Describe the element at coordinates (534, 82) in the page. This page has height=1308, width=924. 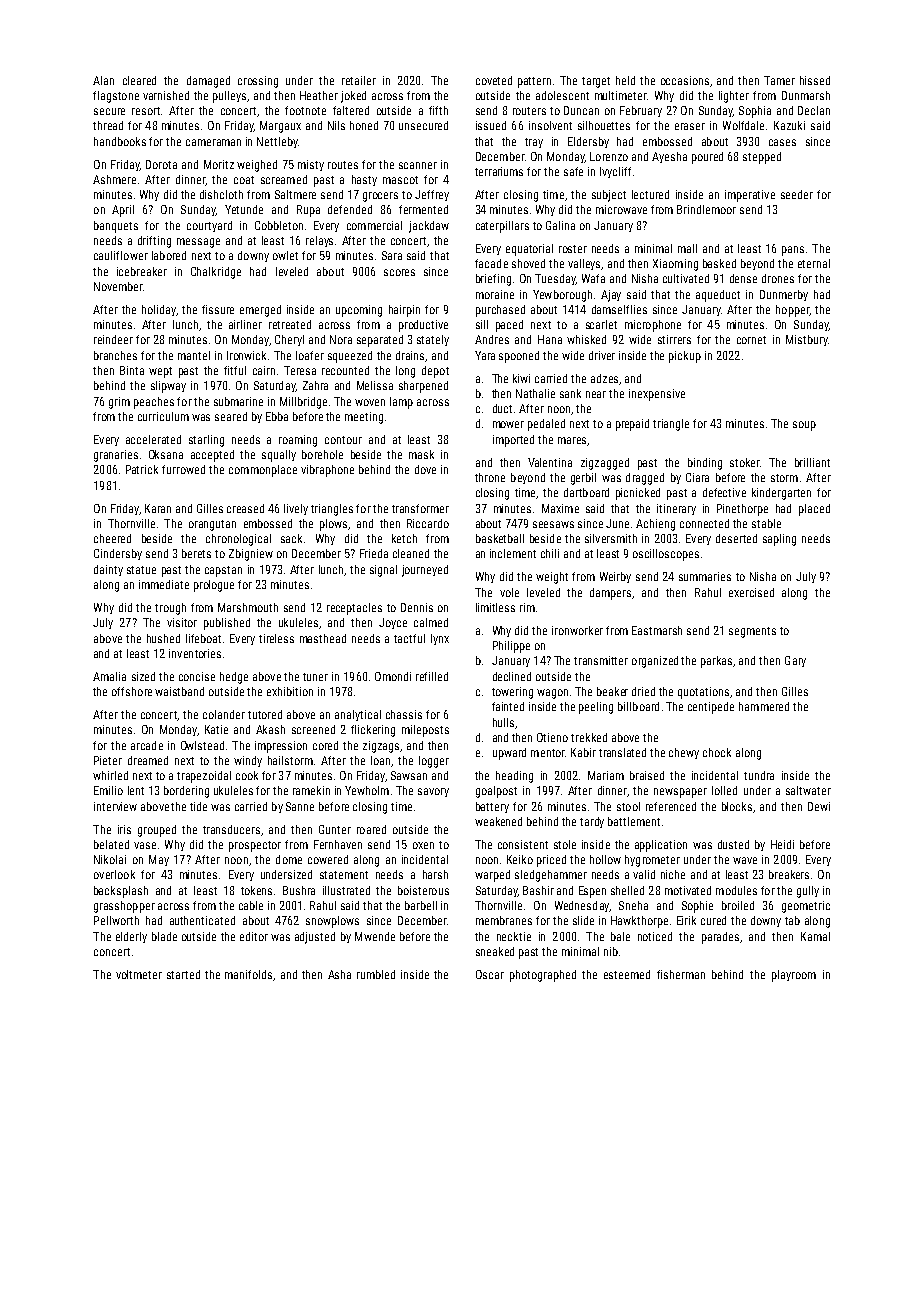
I see `pattern` at that location.
